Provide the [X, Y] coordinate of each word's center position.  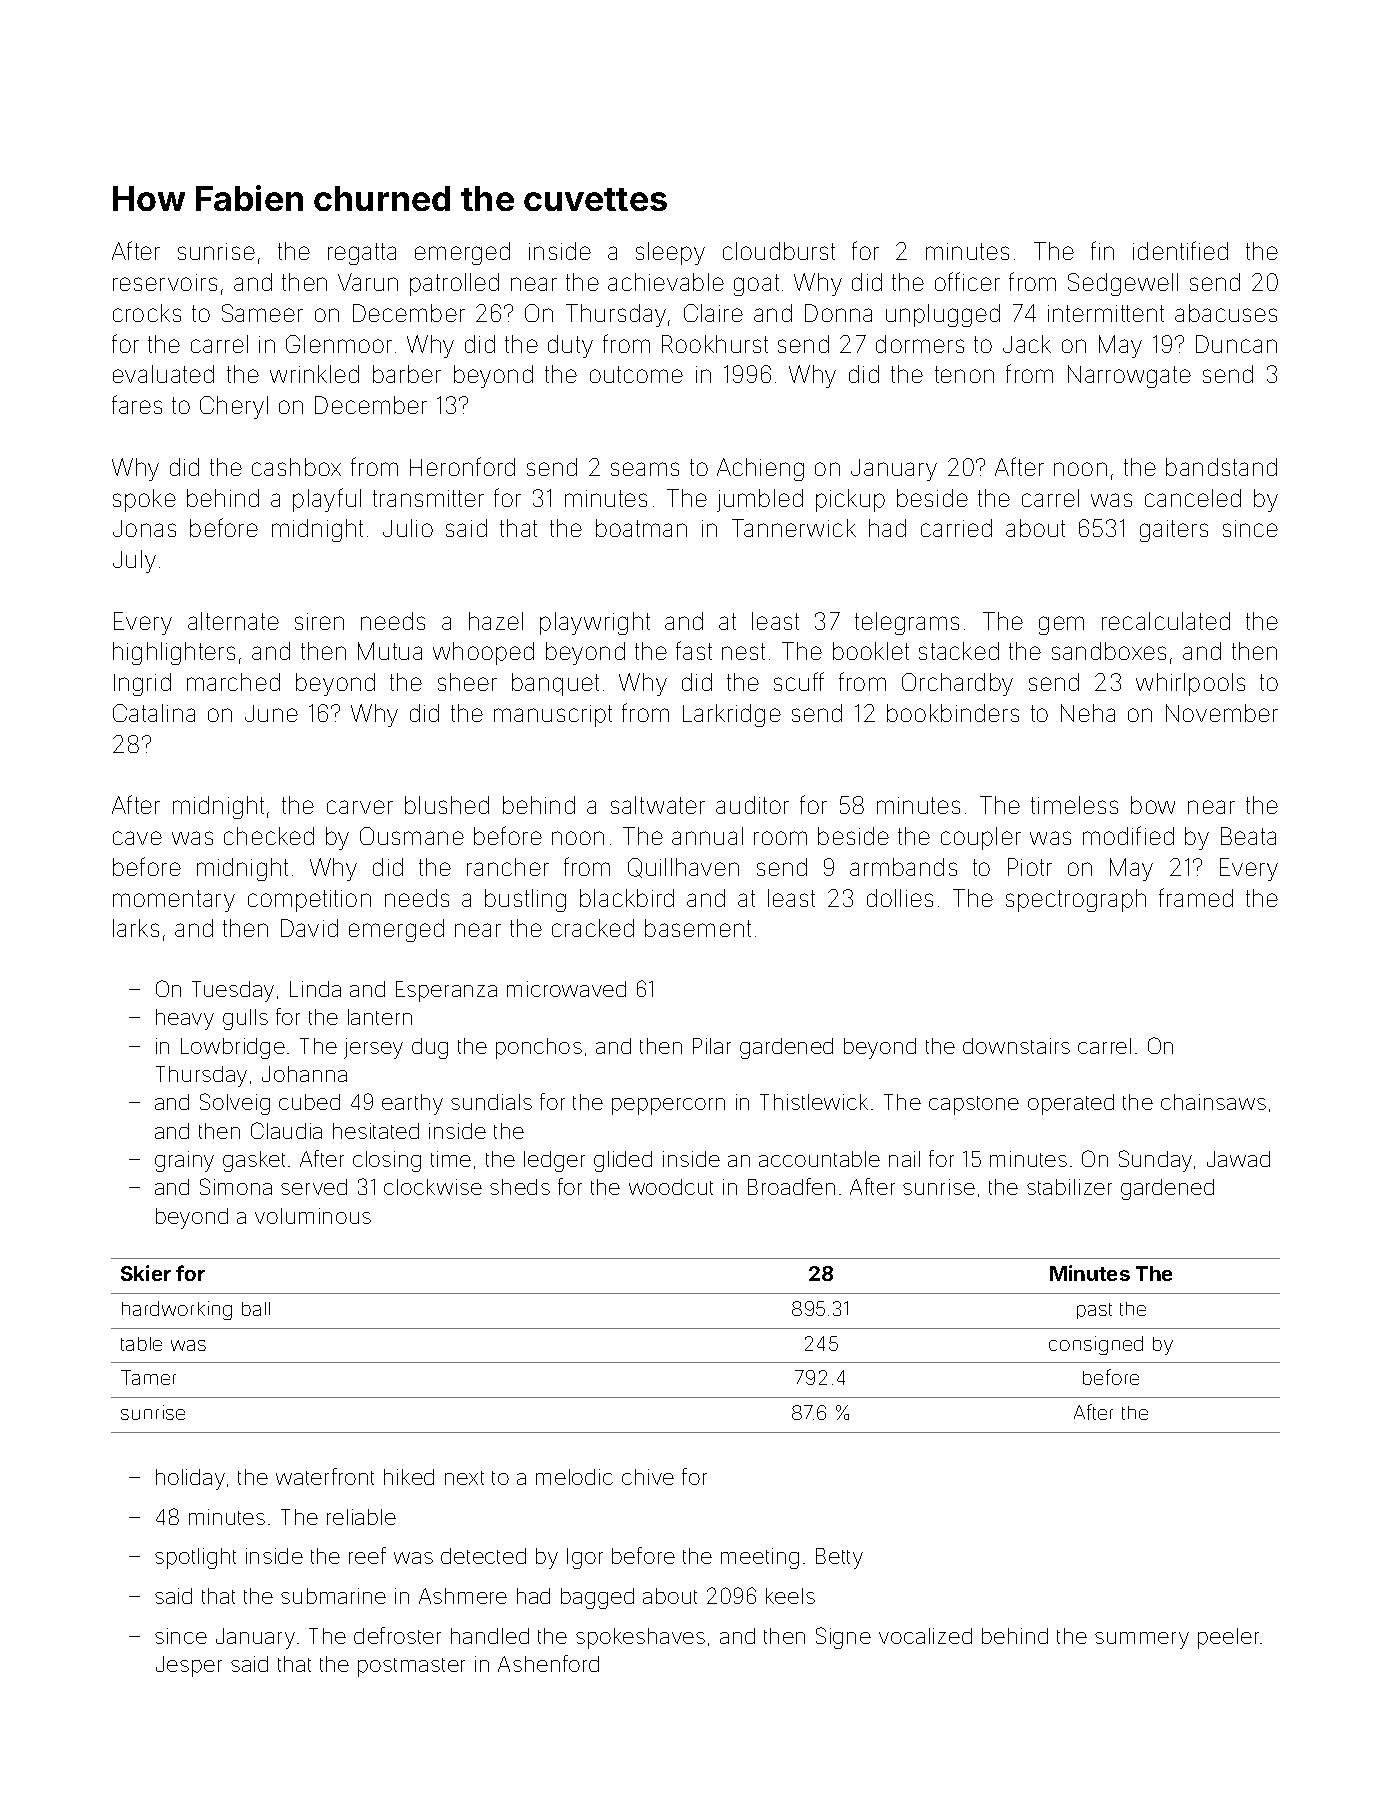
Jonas [144, 528]
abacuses [1226, 313]
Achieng [760, 469]
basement [698, 928]
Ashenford [548, 1663]
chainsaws [1213, 1102]
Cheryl [234, 407]
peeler [1229, 1638]
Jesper [189, 1666]
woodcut [671, 1187]
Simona [236, 1186]
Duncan [1236, 344]
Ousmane [412, 836]
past [1094, 1311]
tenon [964, 374]
